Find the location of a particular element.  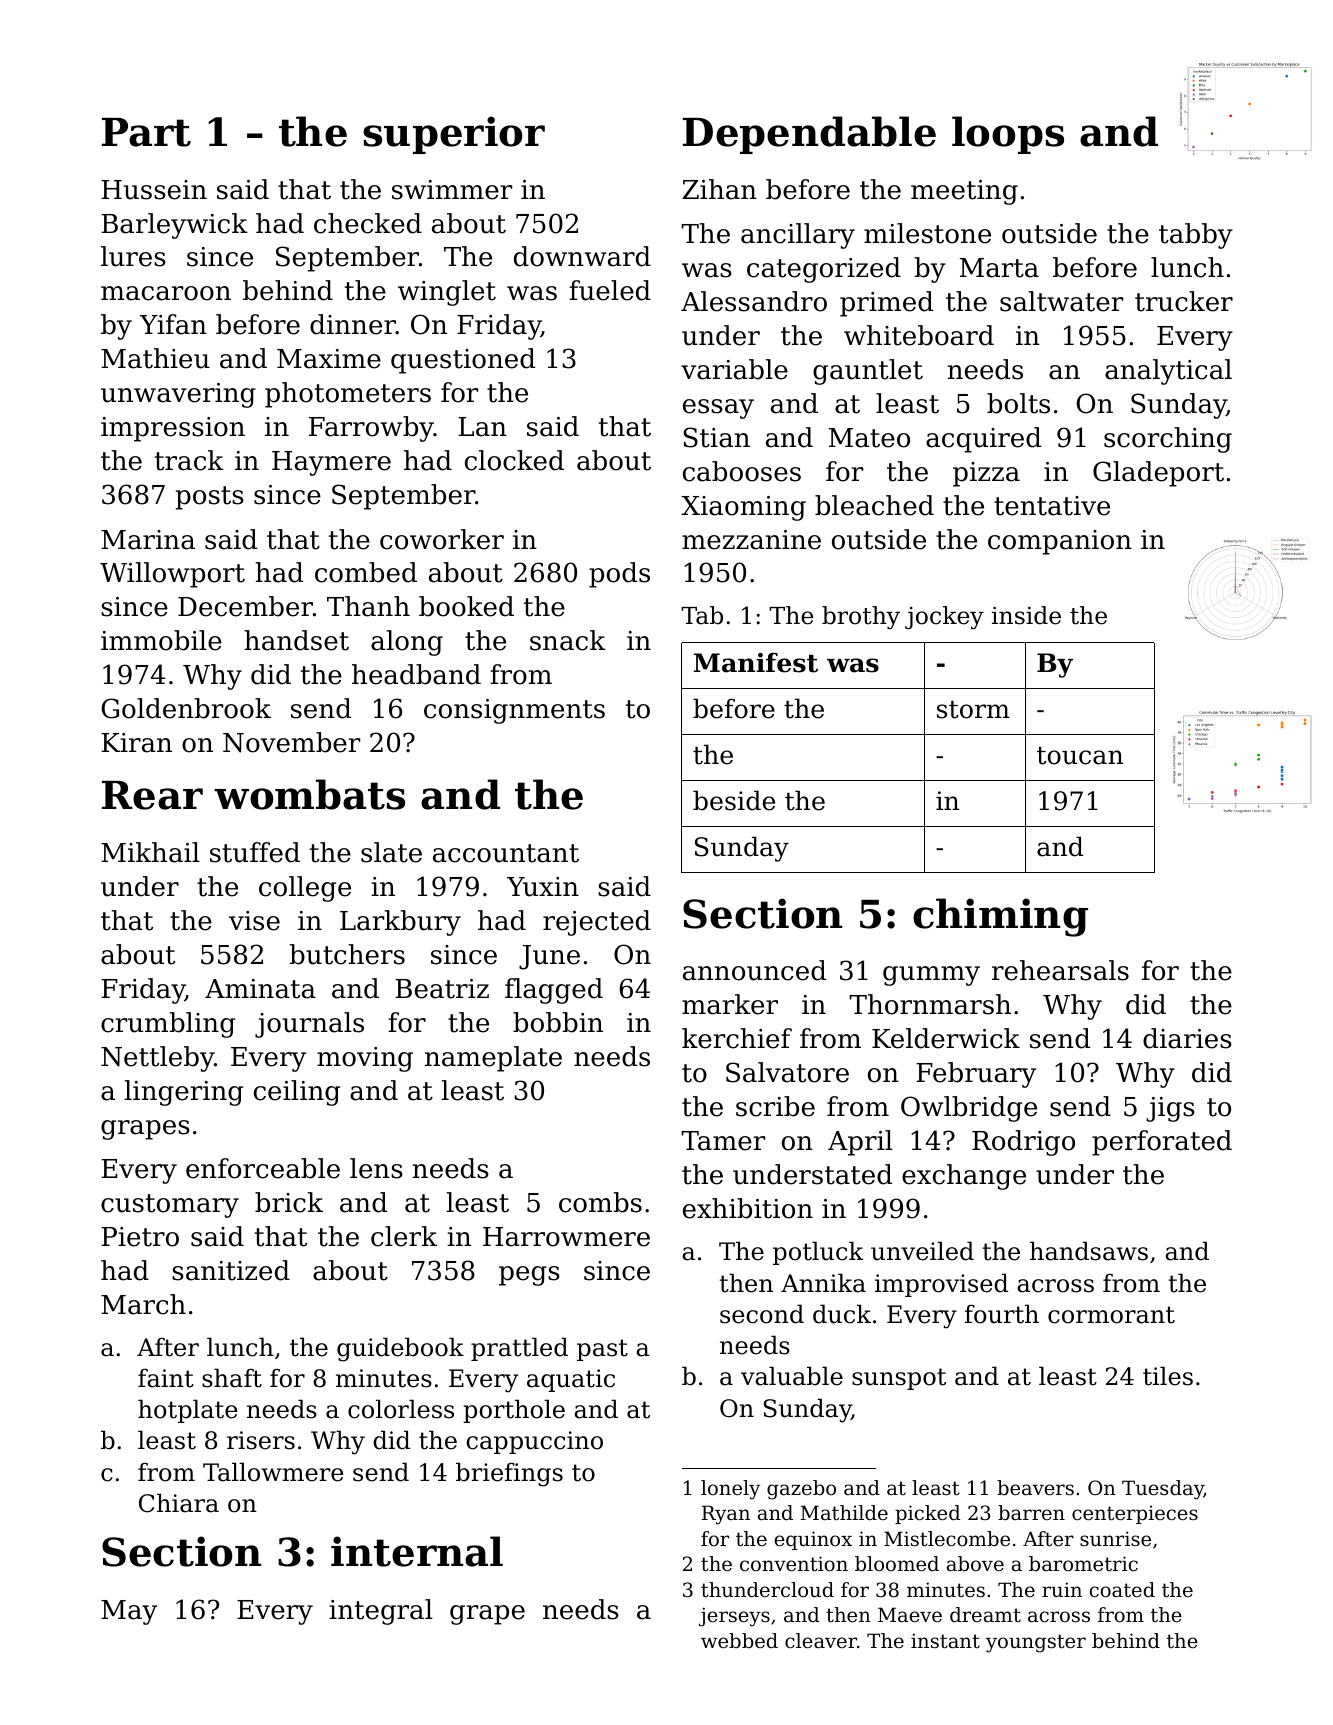

integral is located at coordinates (381, 1612).
